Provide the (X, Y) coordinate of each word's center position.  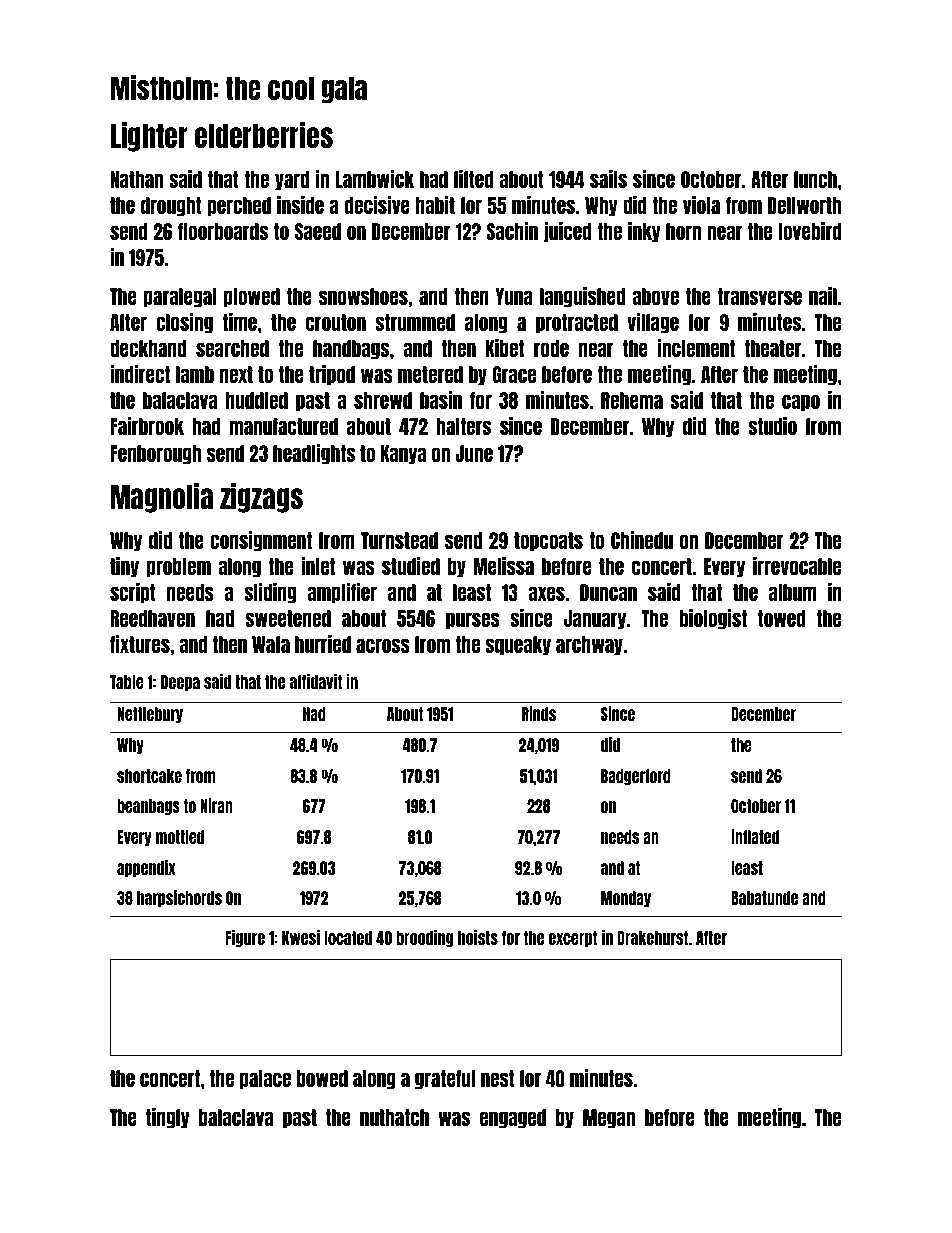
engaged (513, 1119)
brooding (425, 938)
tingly (168, 1118)
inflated (755, 836)
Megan (609, 1119)
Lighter (149, 137)
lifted (474, 179)
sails (608, 179)
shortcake (149, 776)
